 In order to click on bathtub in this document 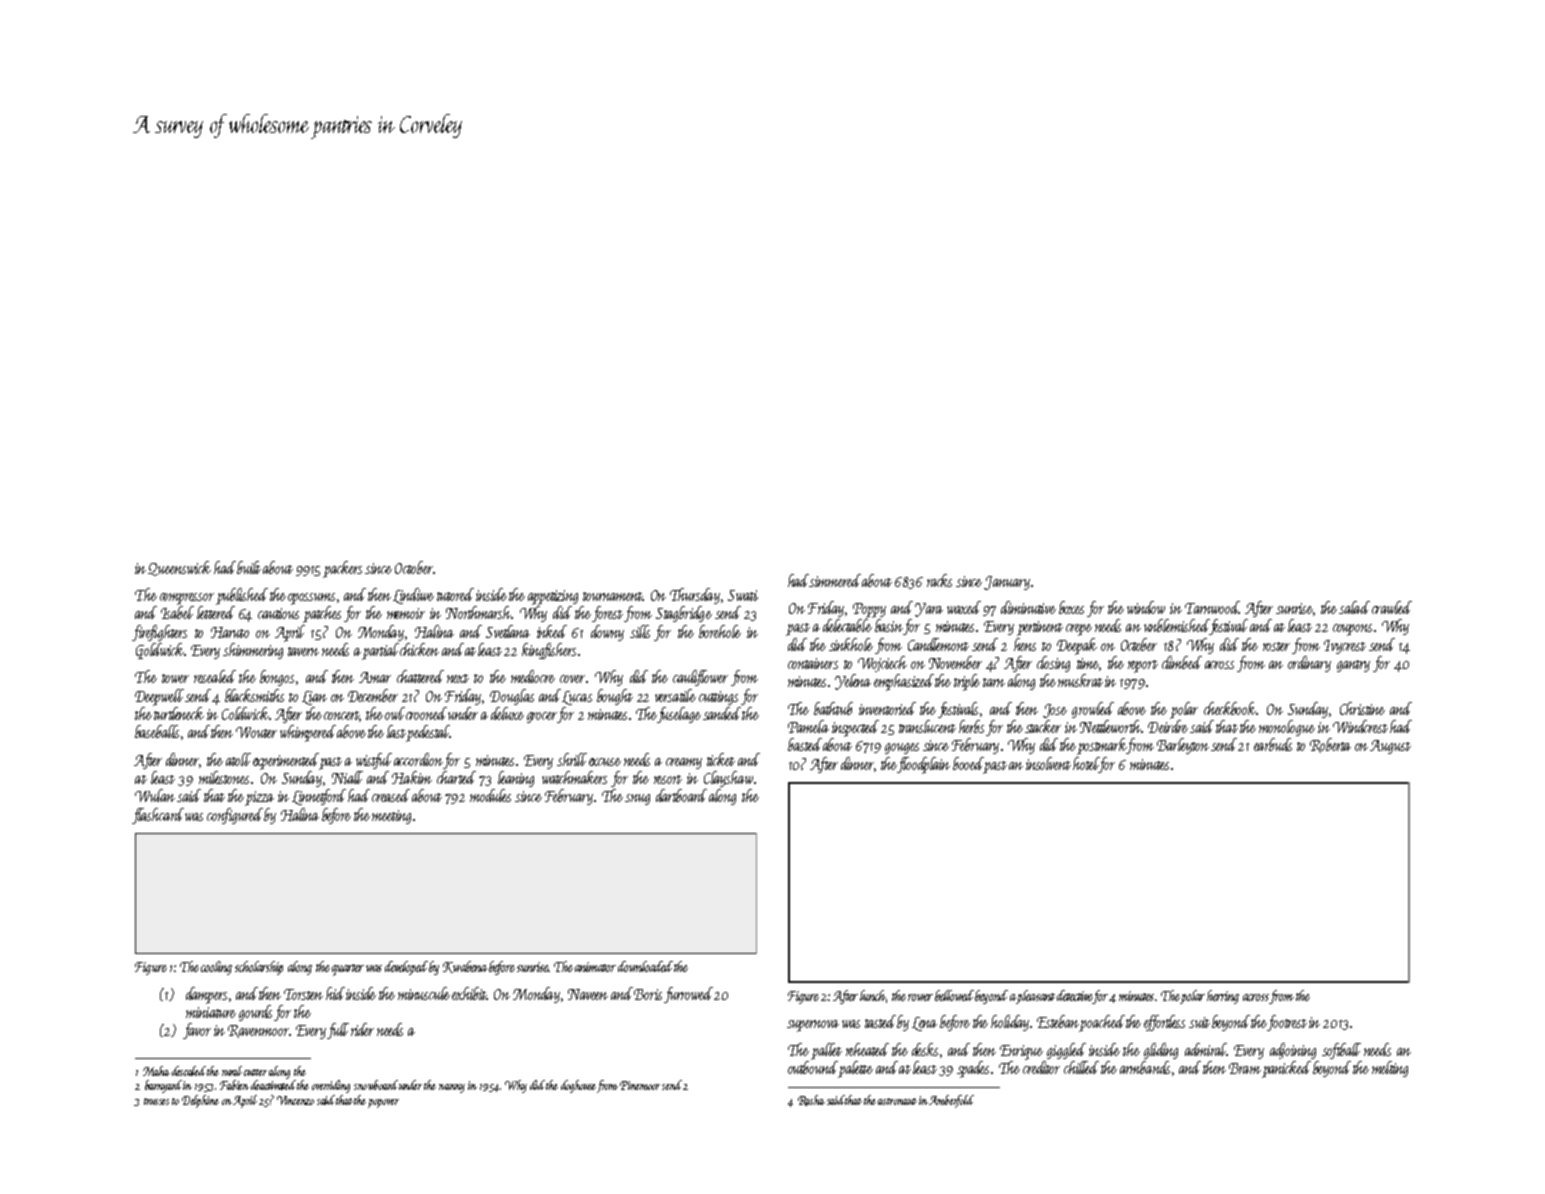, I will do `click(833, 708)`.
